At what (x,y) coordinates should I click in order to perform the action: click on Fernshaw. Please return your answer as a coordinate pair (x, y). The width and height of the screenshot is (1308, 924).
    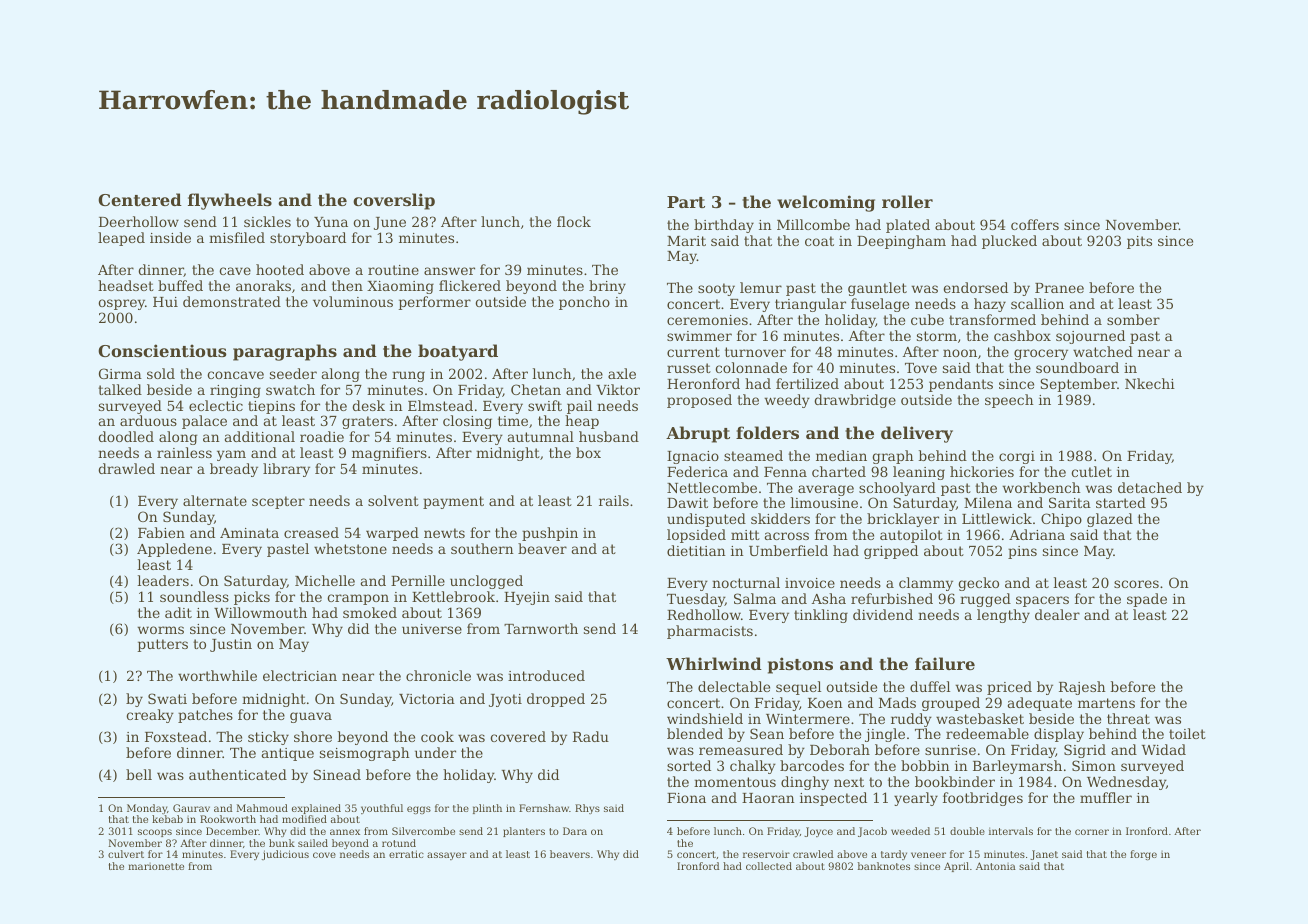
    Looking at the image, I should click on (544, 808).
